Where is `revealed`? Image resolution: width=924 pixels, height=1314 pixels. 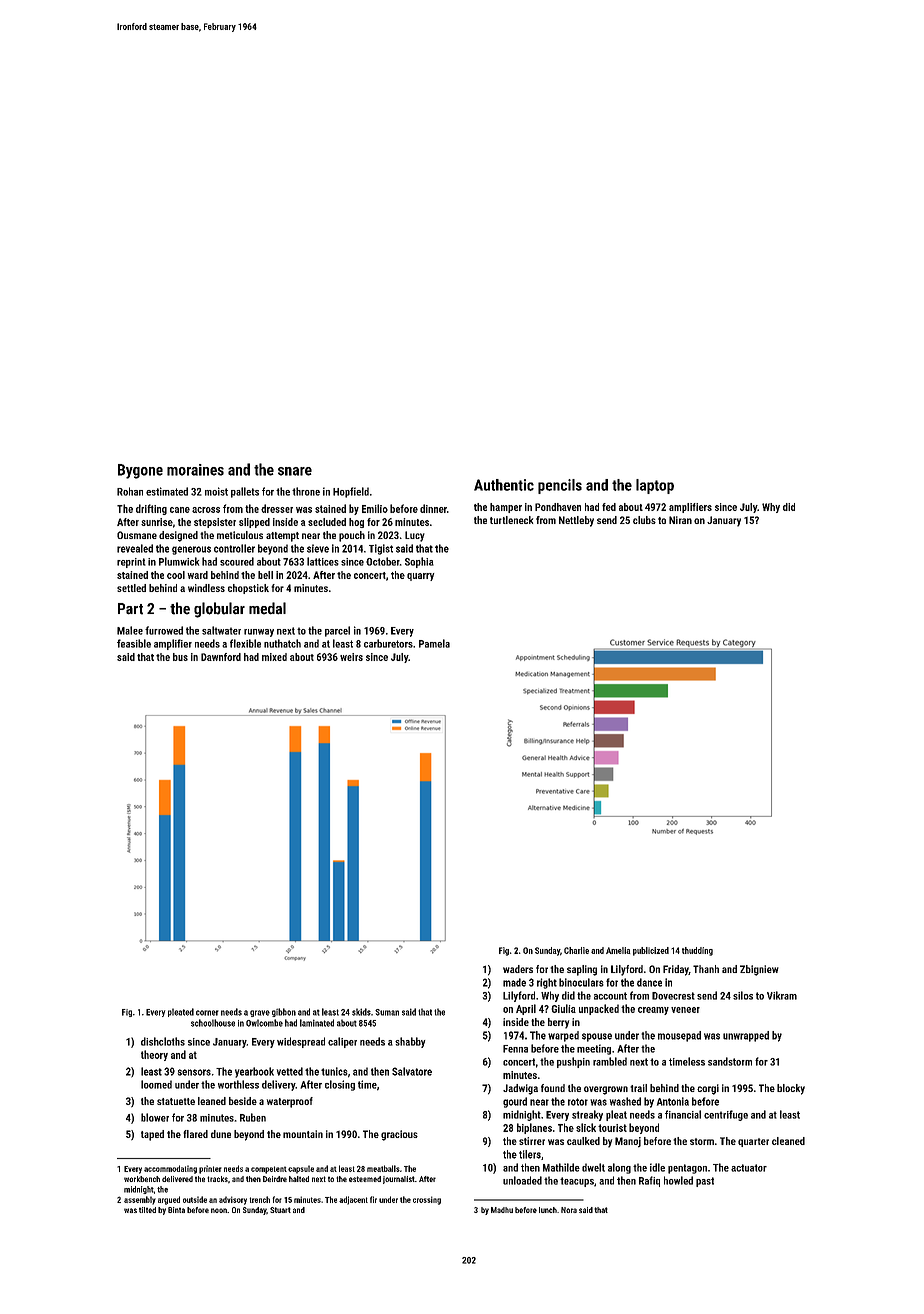
revealed is located at coordinates (135, 548).
